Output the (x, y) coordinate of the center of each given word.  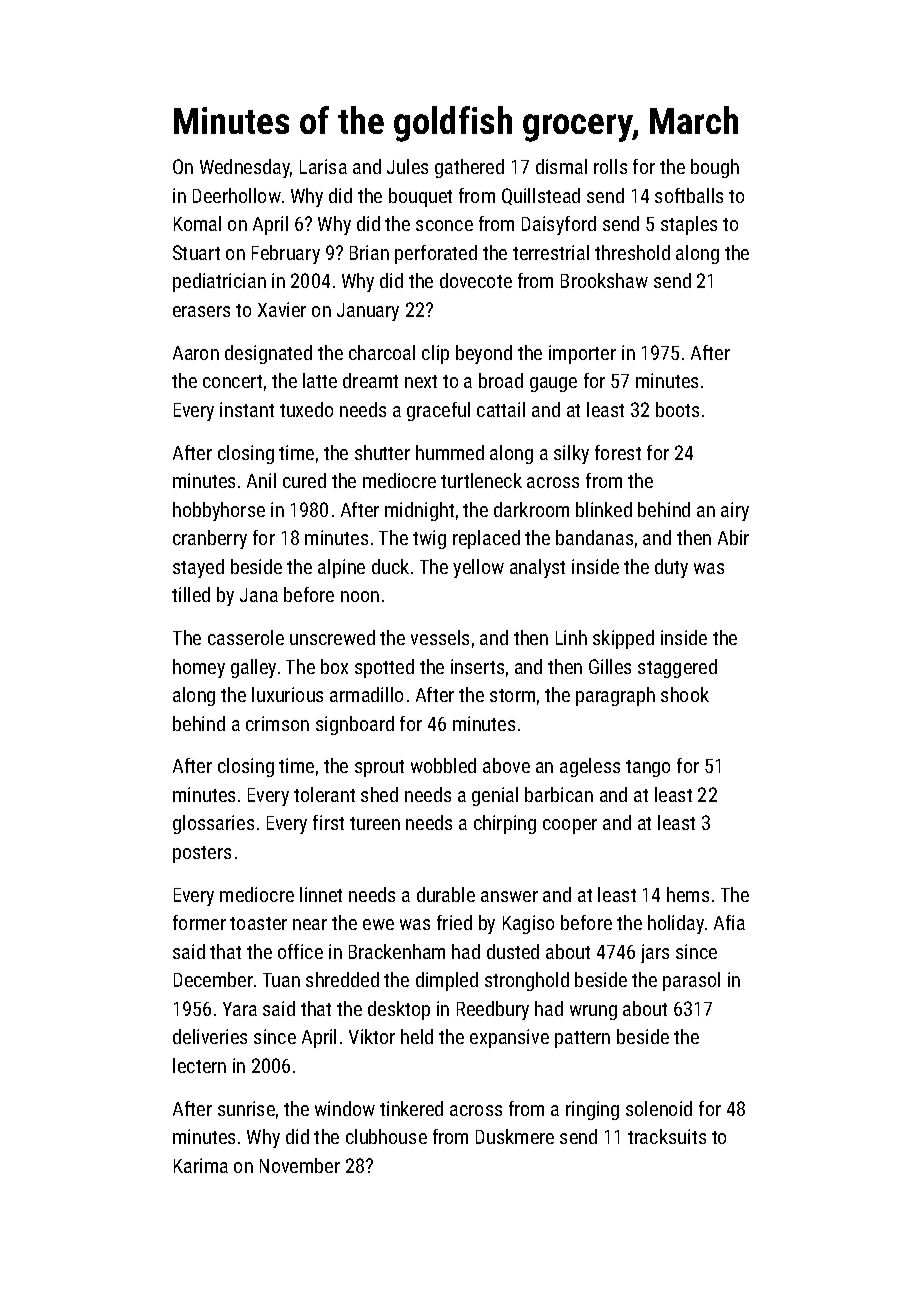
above (506, 765)
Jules (407, 166)
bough (715, 168)
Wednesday (245, 168)
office (300, 951)
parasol (691, 981)
